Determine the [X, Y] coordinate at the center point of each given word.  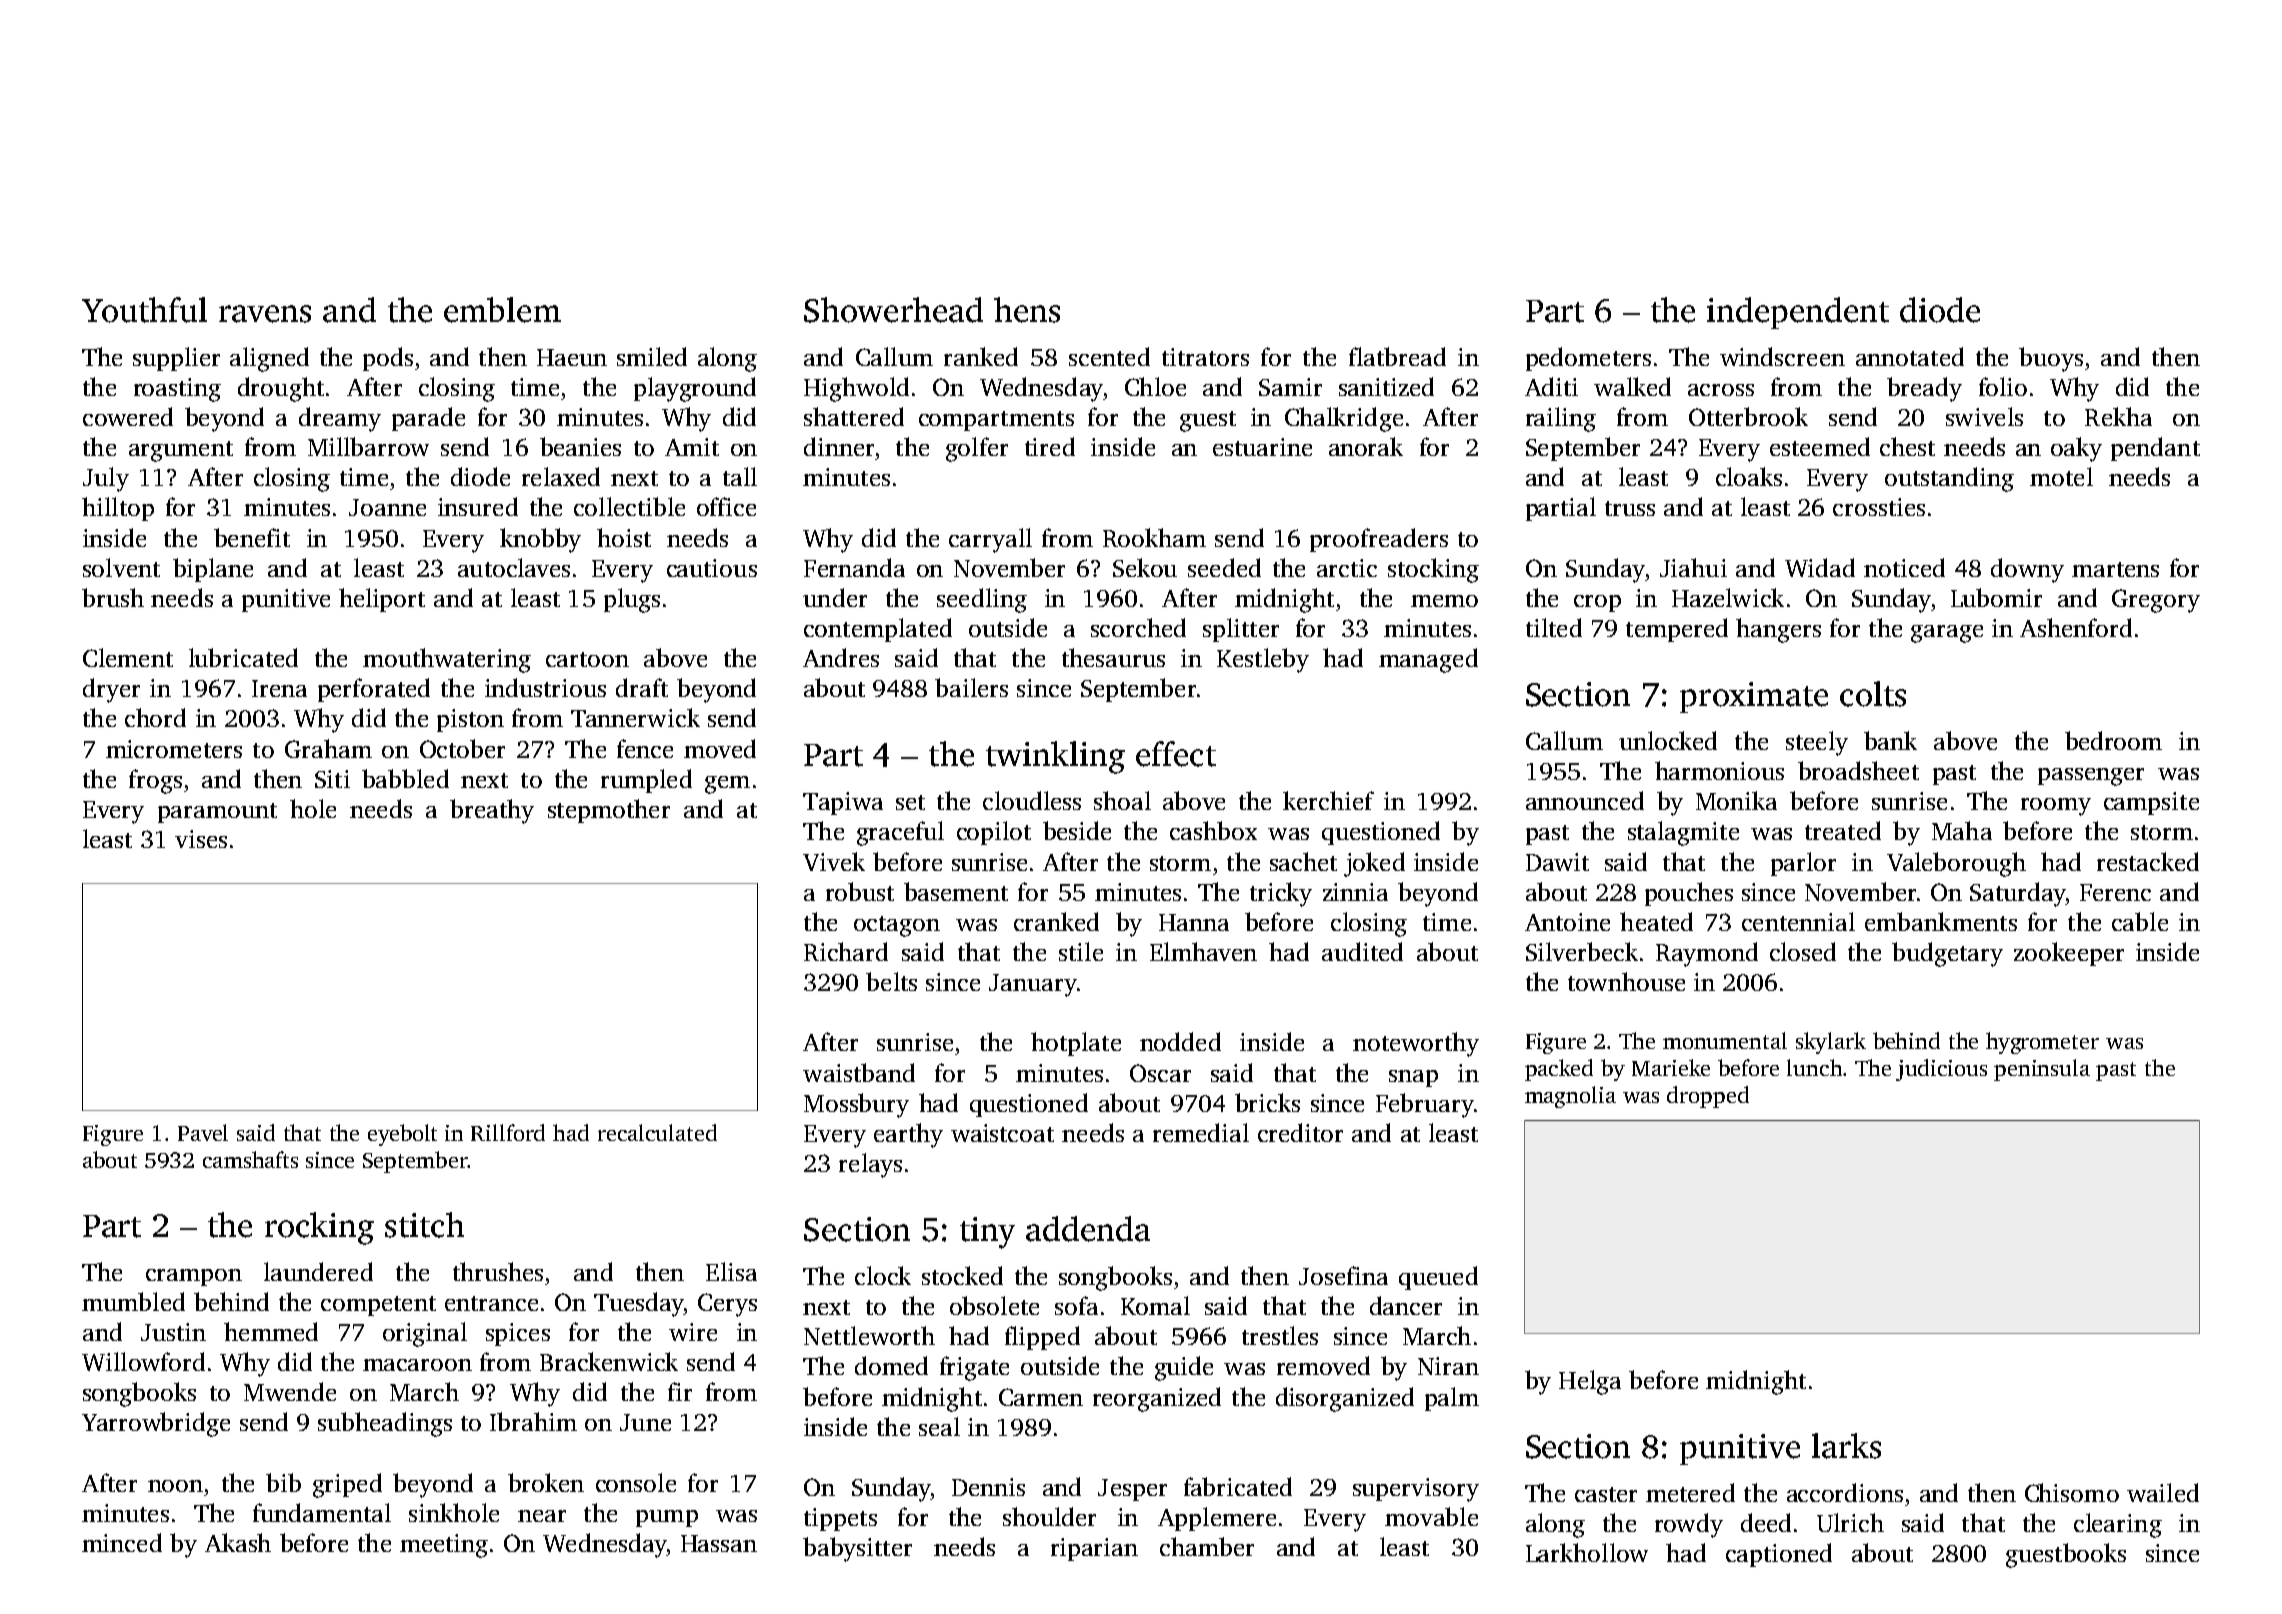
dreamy [340, 419]
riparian [1094, 1549]
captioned [1779, 1555]
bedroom [2113, 740]
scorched [1138, 627]
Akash [238, 1542]
